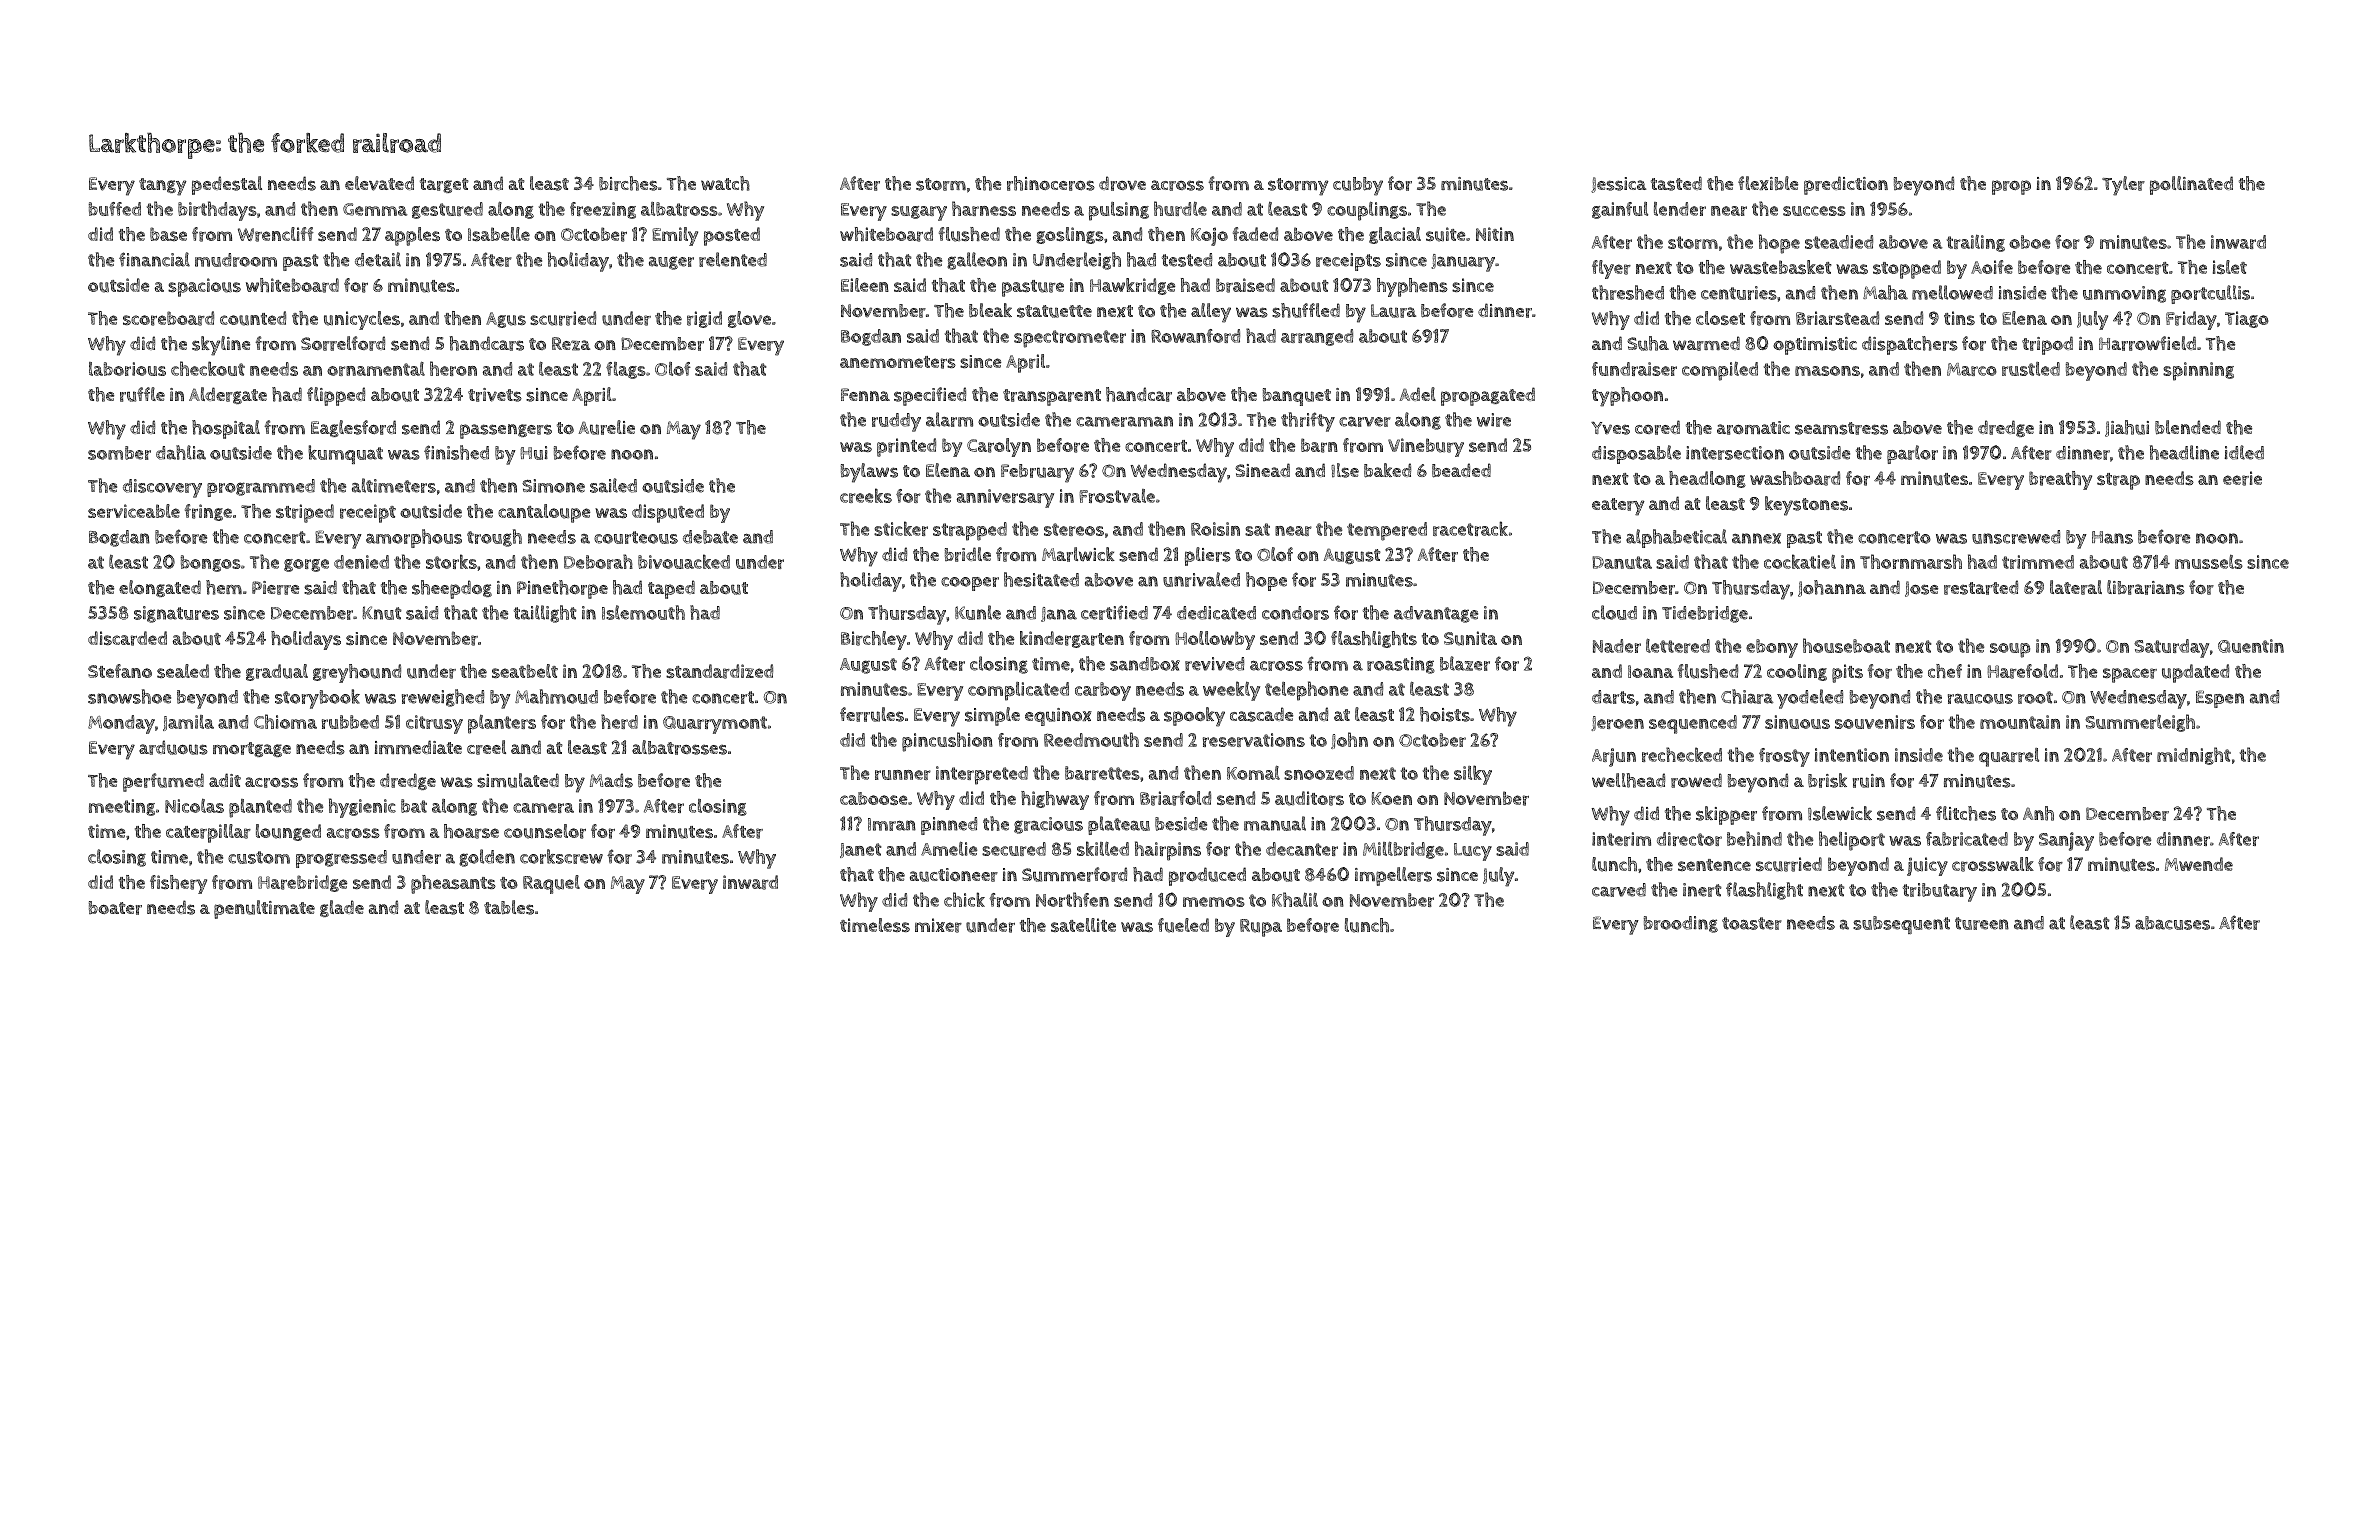  Describe the element at coordinates (451, 561) in the document. I see `storks` at that location.
